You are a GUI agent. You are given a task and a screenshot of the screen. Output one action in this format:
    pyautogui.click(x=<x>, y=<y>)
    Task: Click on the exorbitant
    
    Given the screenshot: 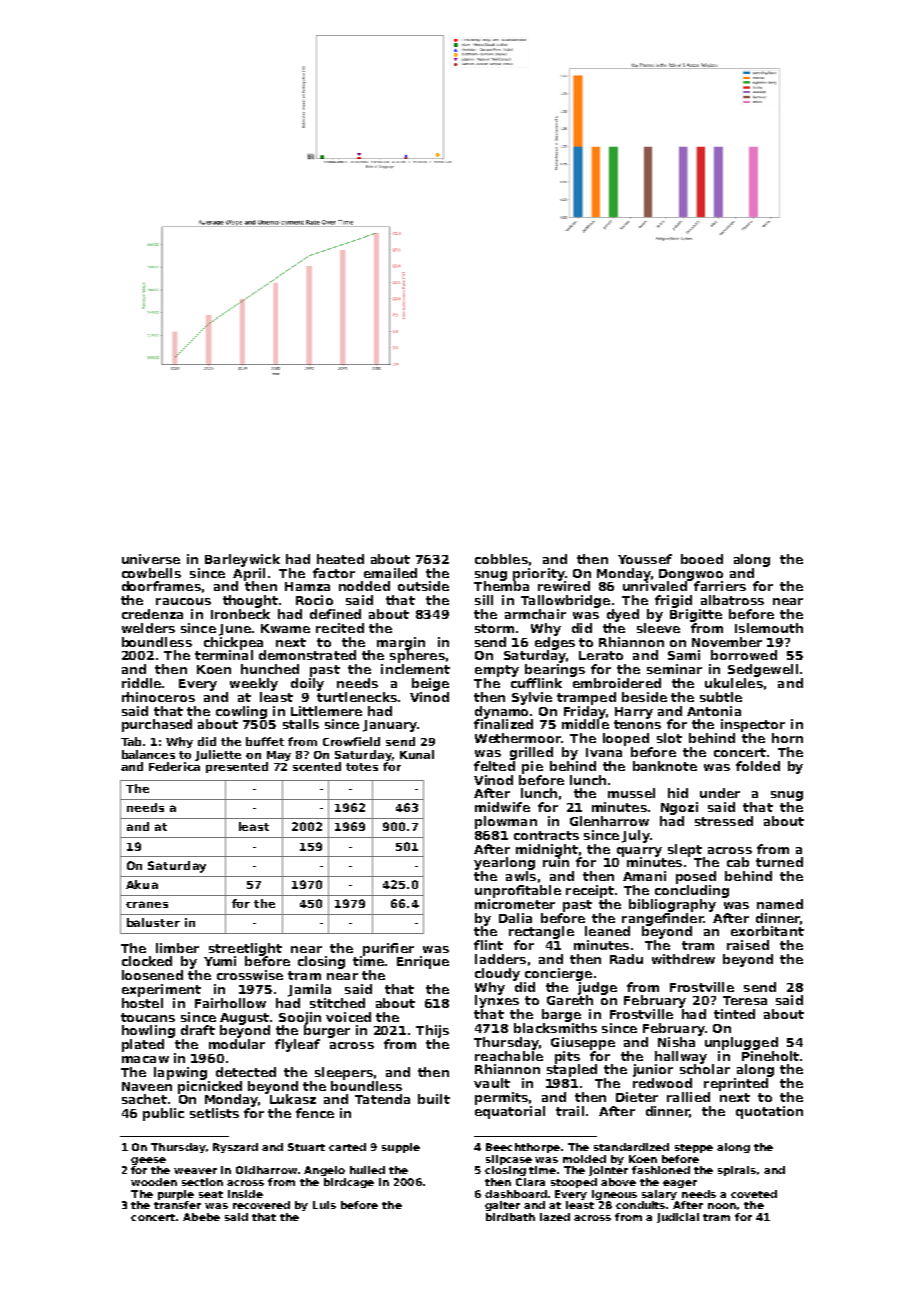 What is the action you would take?
    pyautogui.click(x=767, y=931)
